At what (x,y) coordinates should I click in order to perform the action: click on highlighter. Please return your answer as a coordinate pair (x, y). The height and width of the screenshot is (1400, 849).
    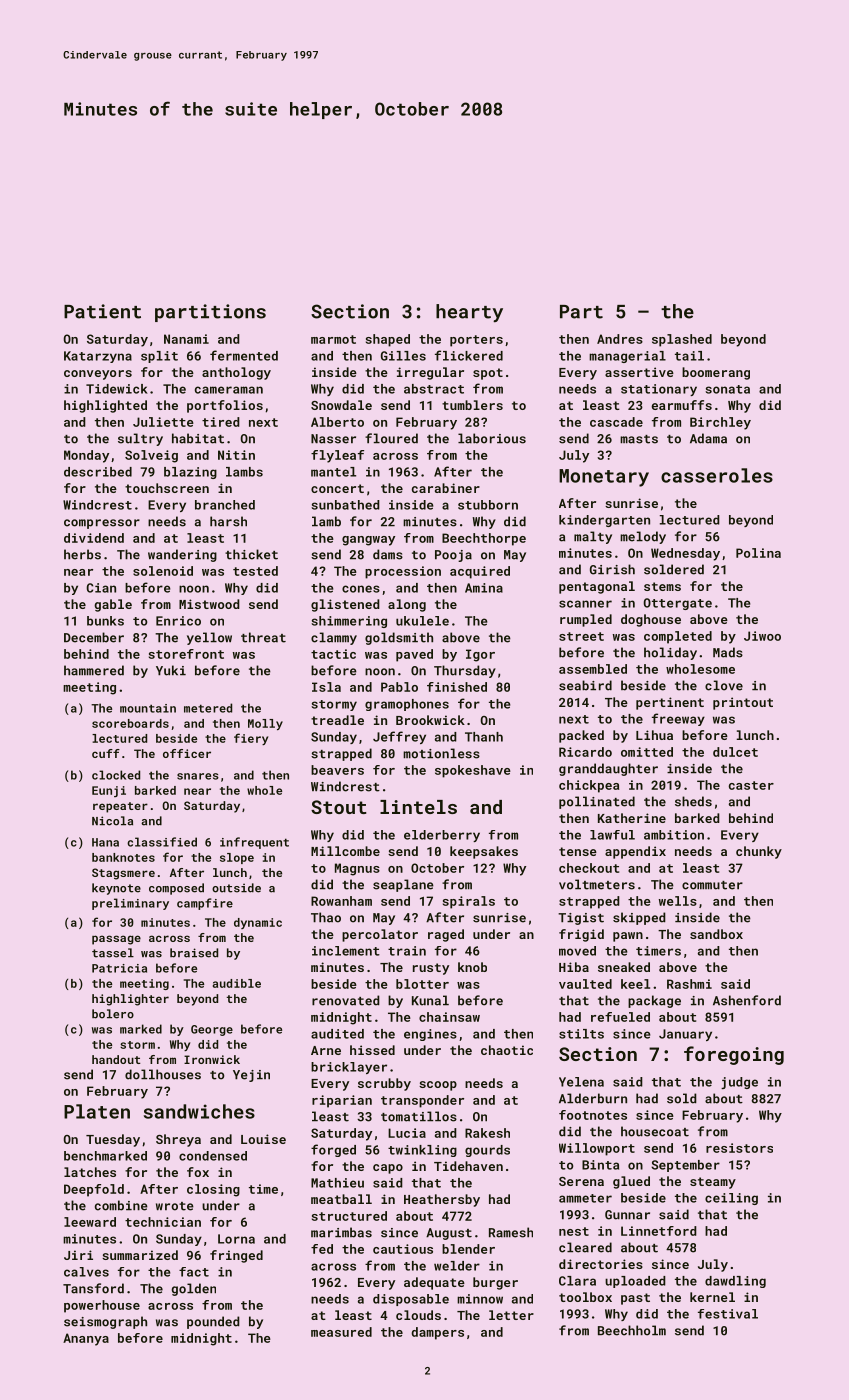
    Looking at the image, I should click on (130, 1000).
